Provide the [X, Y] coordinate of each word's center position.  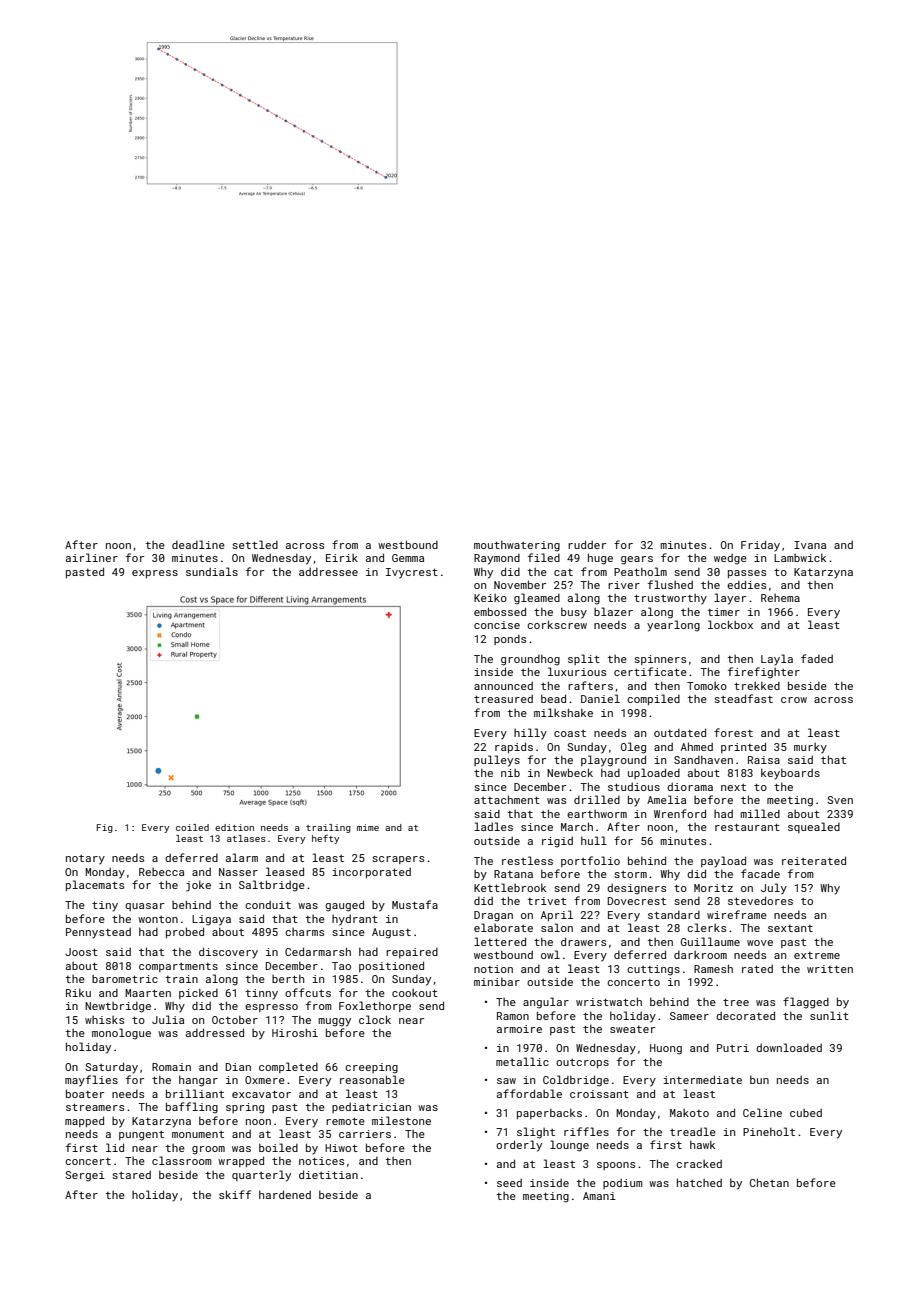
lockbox [730, 624]
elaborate [503, 927]
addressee [328, 571]
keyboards [790, 774]
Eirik [342, 558]
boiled [278, 1147]
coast [570, 733]
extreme [817, 955]
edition [234, 827]
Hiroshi [295, 1032]
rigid [557, 842]
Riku [78, 992]
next [733, 787]
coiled [192, 827]
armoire [519, 1029]
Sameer [689, 1016]
